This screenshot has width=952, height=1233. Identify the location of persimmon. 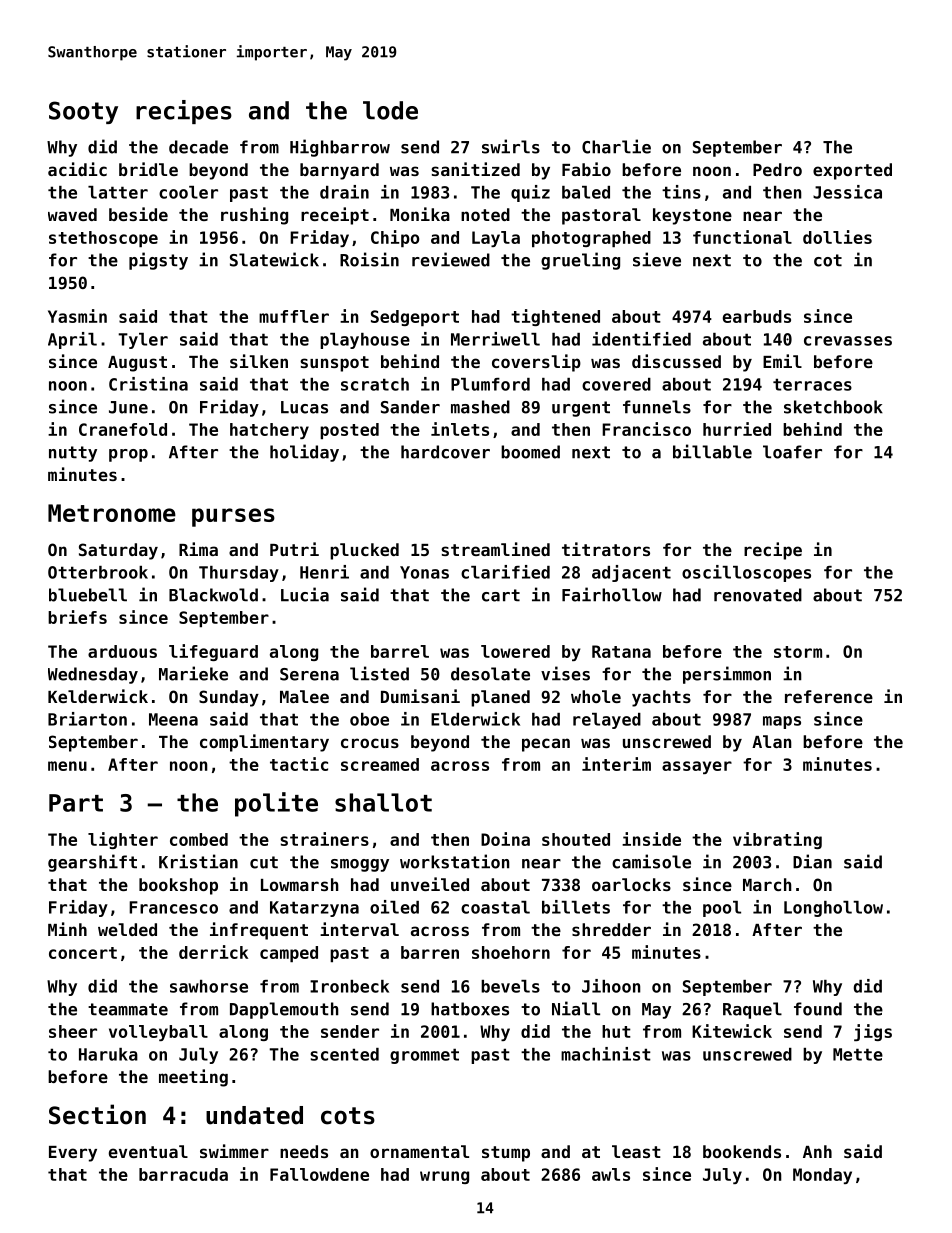
(727, 675).
